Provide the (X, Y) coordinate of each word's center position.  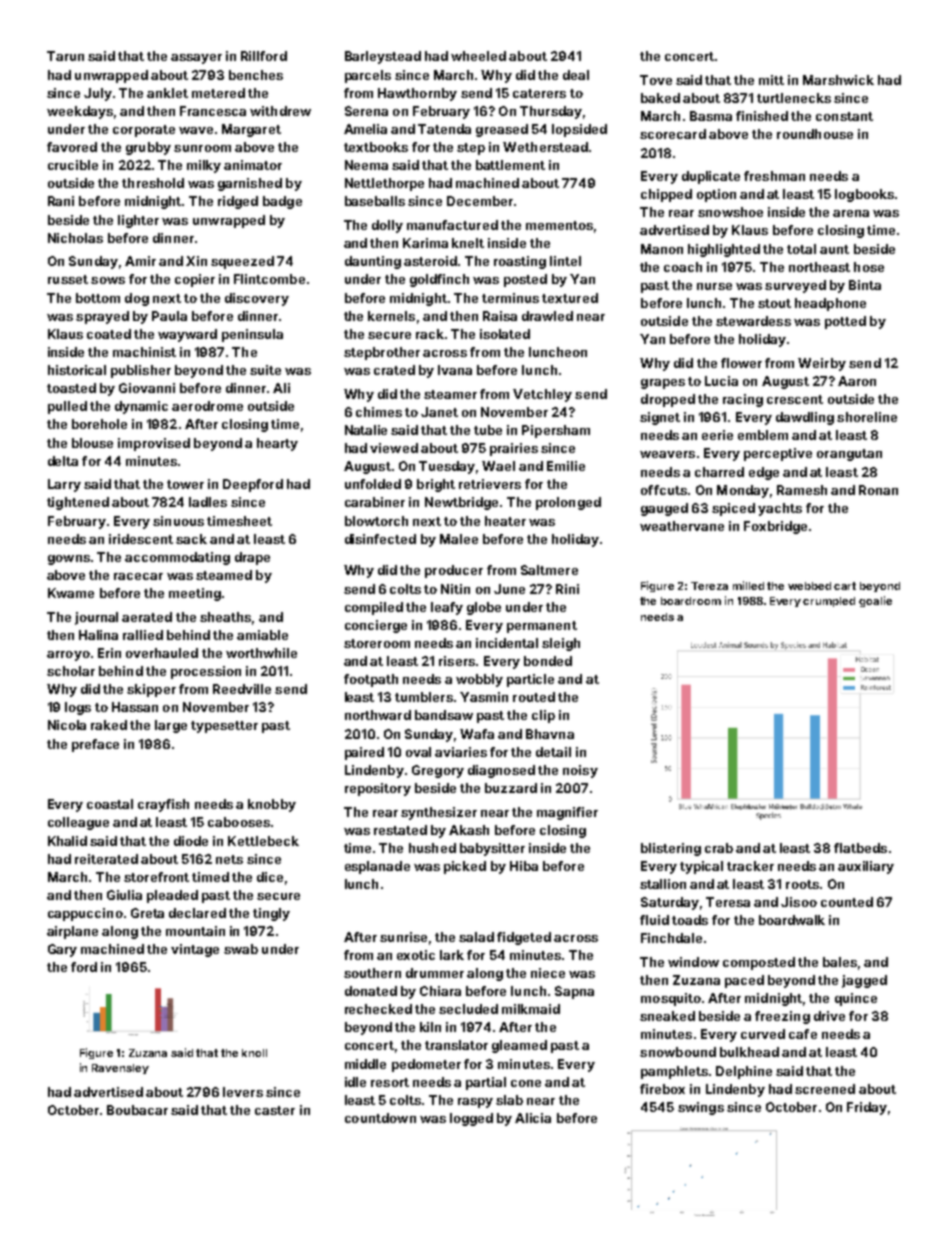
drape (252, 558)
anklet (167, 93)
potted (845, 322)
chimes (379, 412)
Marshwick (838, 80)
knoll (254, 1053)
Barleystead (383, 57)
